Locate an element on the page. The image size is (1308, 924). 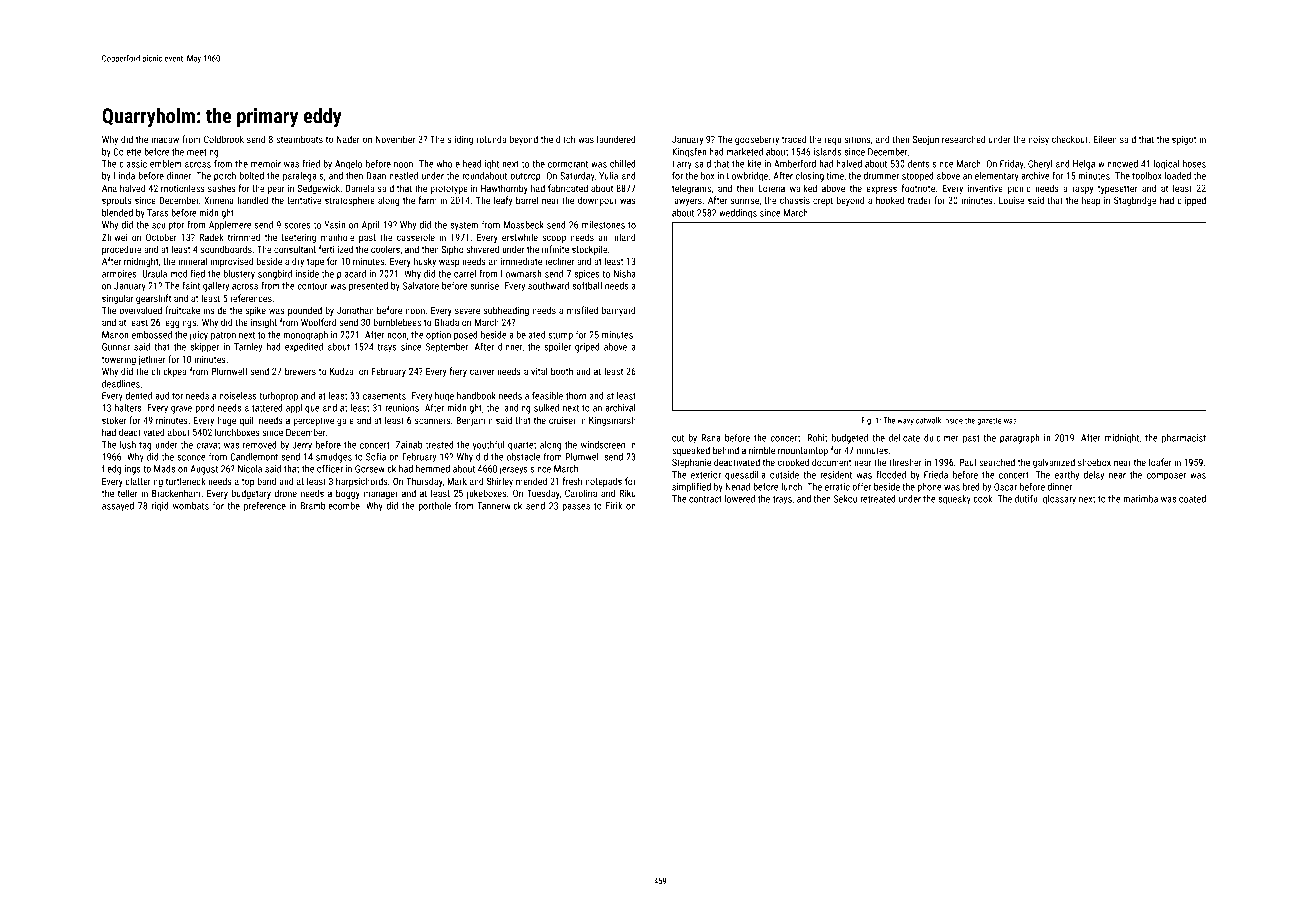
heap is located at coordinates (1091, 201).
